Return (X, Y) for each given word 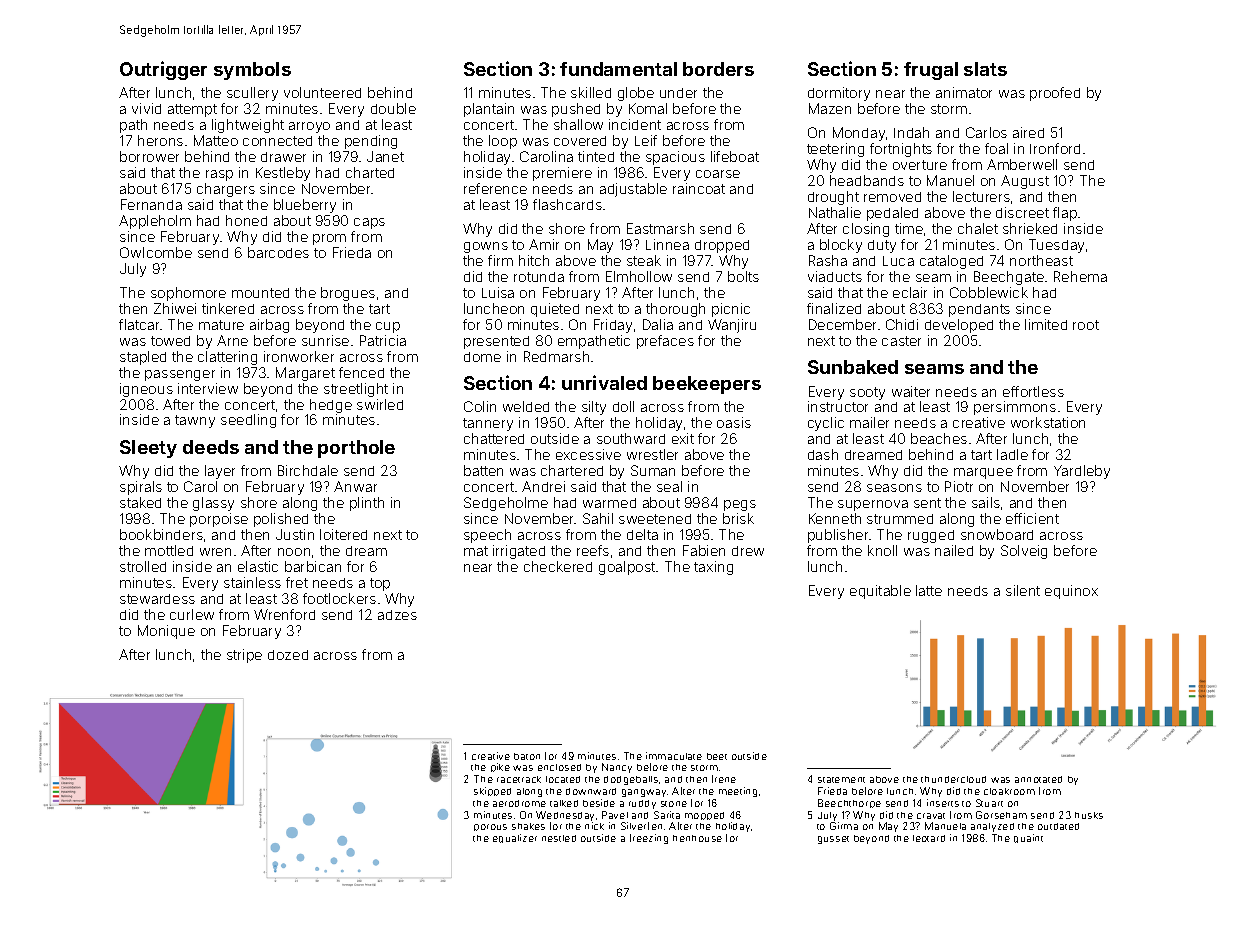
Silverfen (641, 826)
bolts (743, 276)
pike (500, 767)
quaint (1028, 838)
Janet (385, 156)
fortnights (901, 150)
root (1086, 325)
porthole (356, 449)
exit (683, 438)
